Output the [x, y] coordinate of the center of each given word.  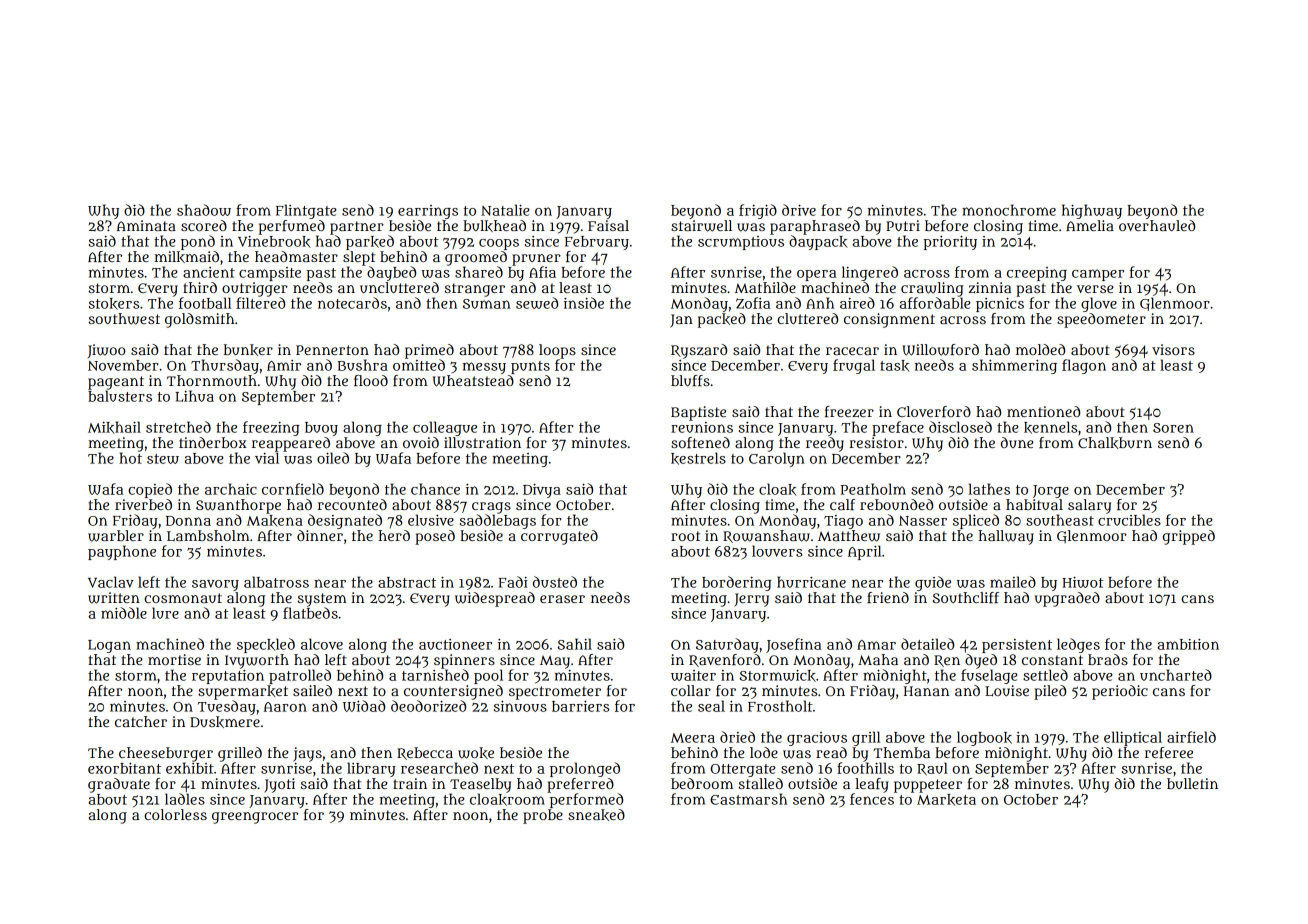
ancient [209, 272]
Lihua [194, 396]
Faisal [608, 225]
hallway [1006, 537]
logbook [984, 738]
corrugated [559, 537]
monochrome [1009, 210]
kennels [1051, 427]
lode [764, 752]
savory [215, 585]
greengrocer [255, 818]
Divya [542, 491]
